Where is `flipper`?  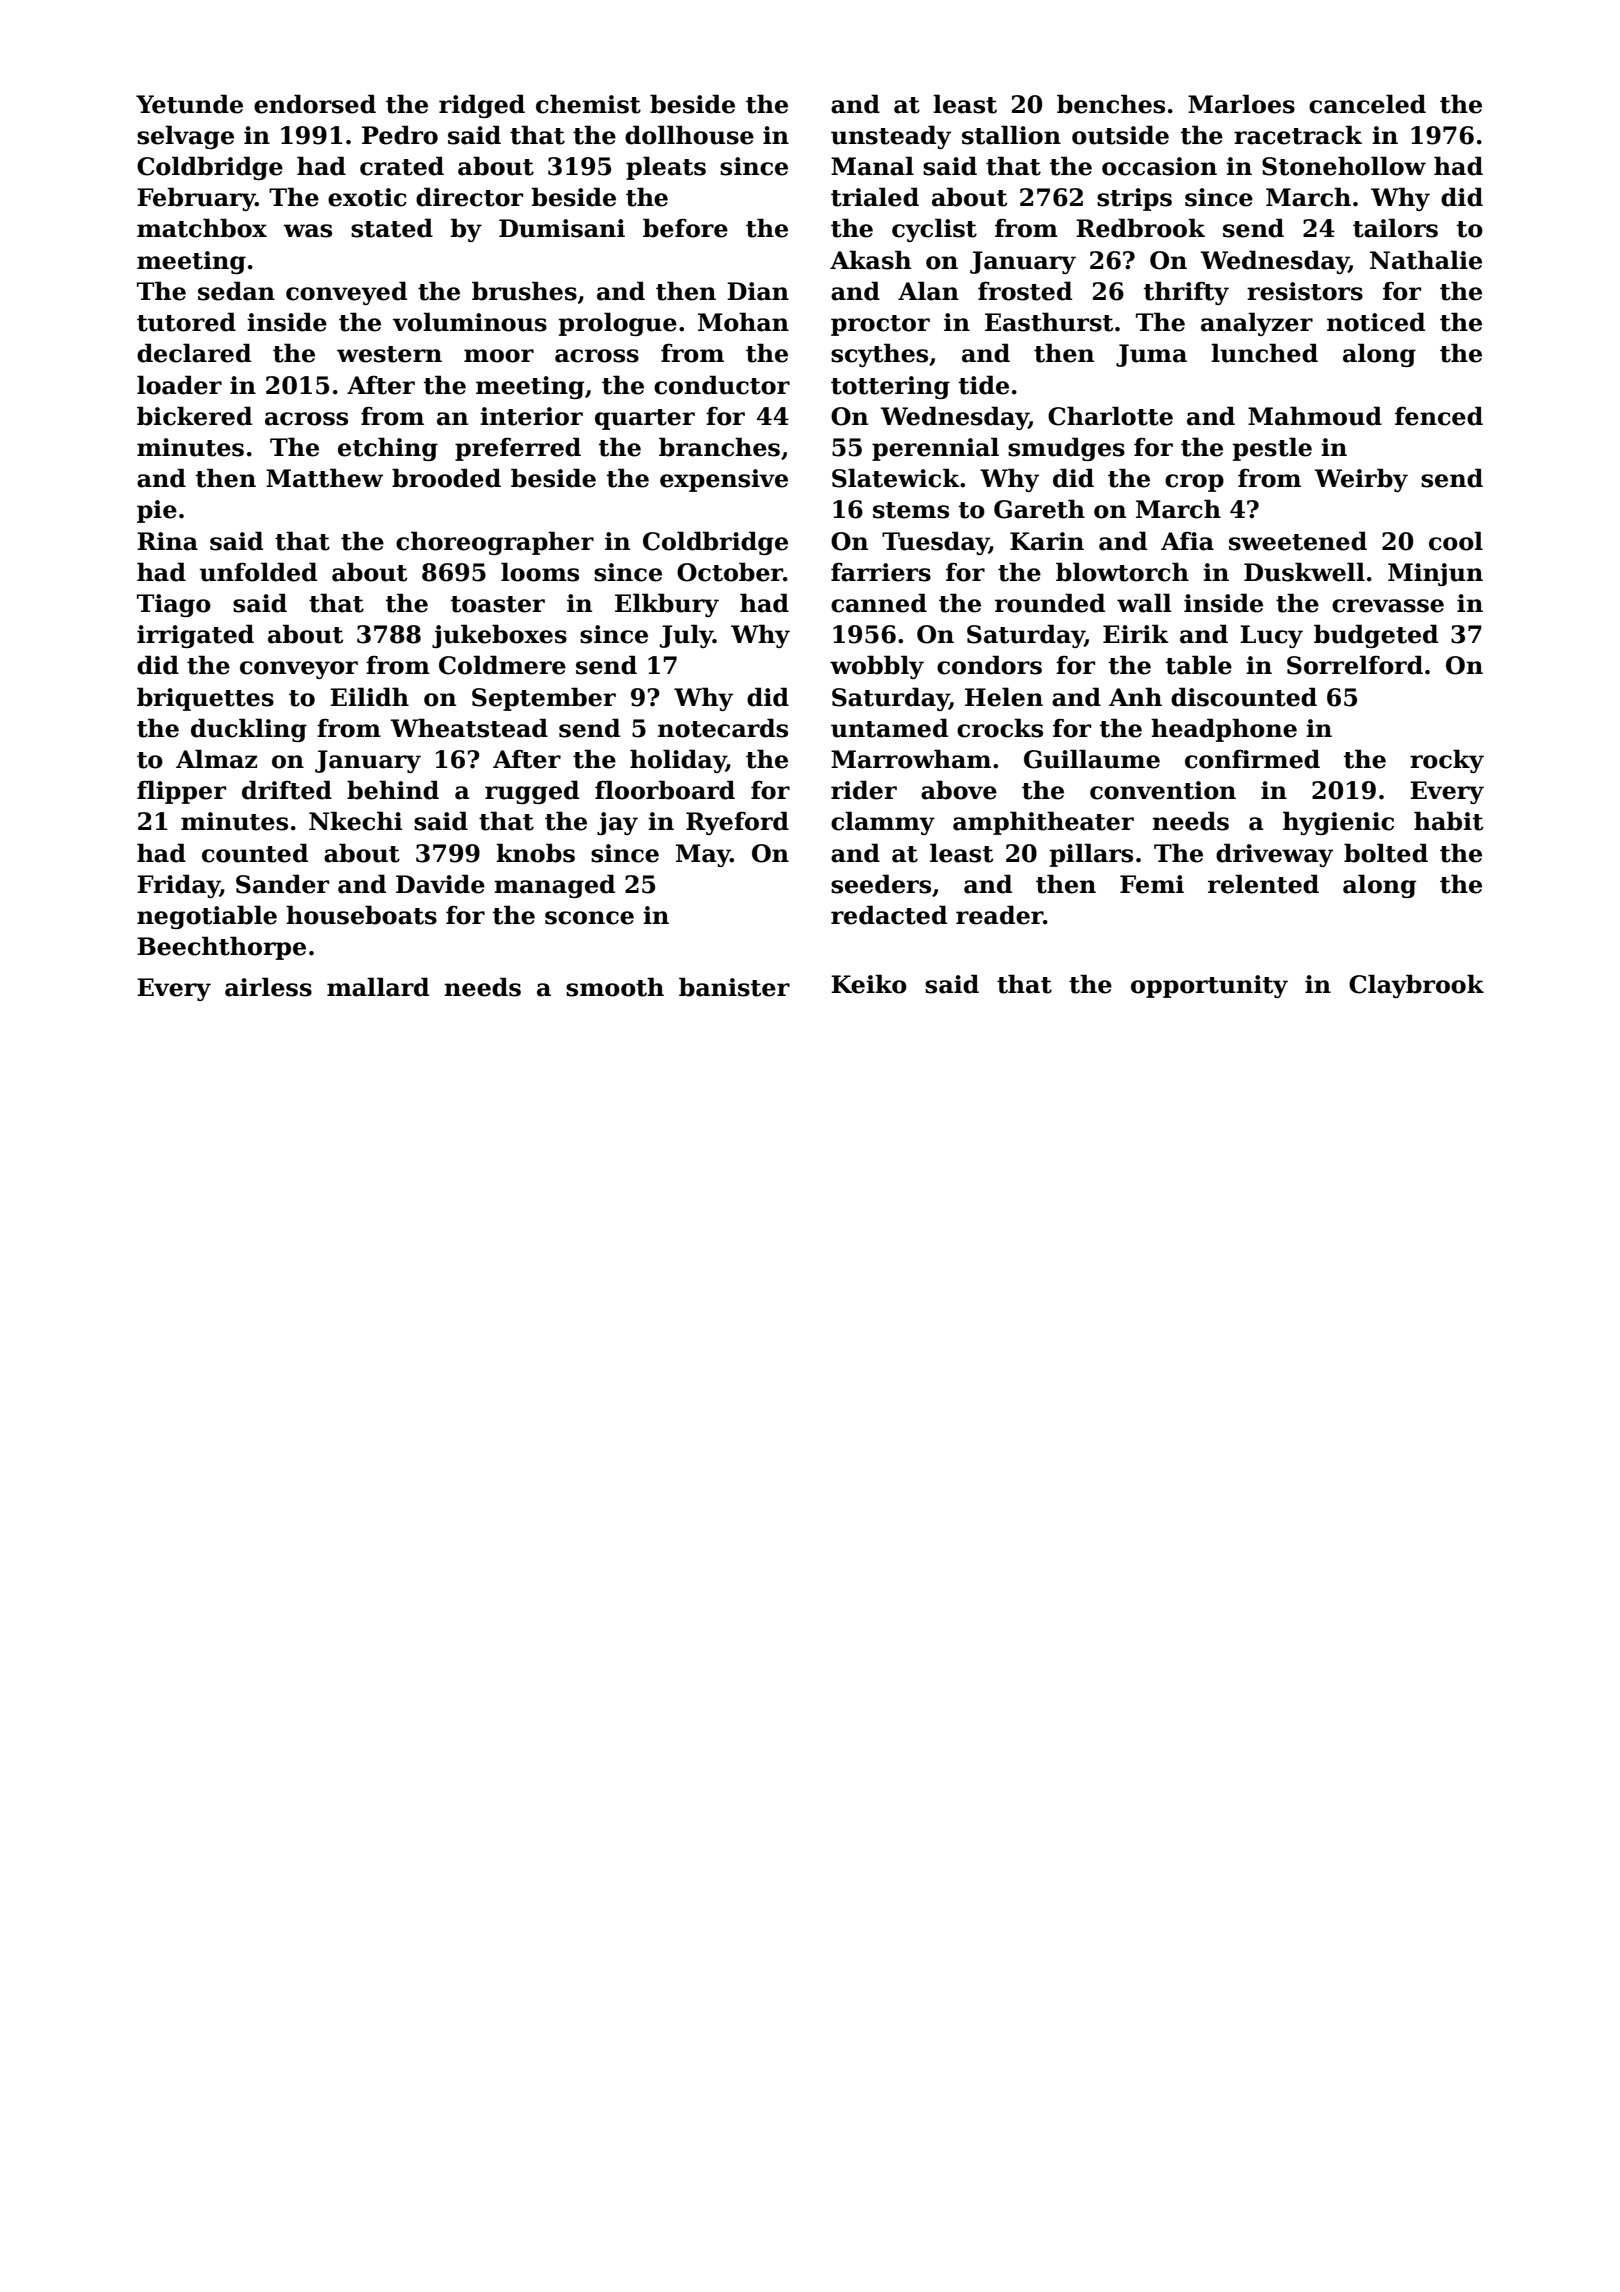
flipper is located at coordinates (181, 792).
